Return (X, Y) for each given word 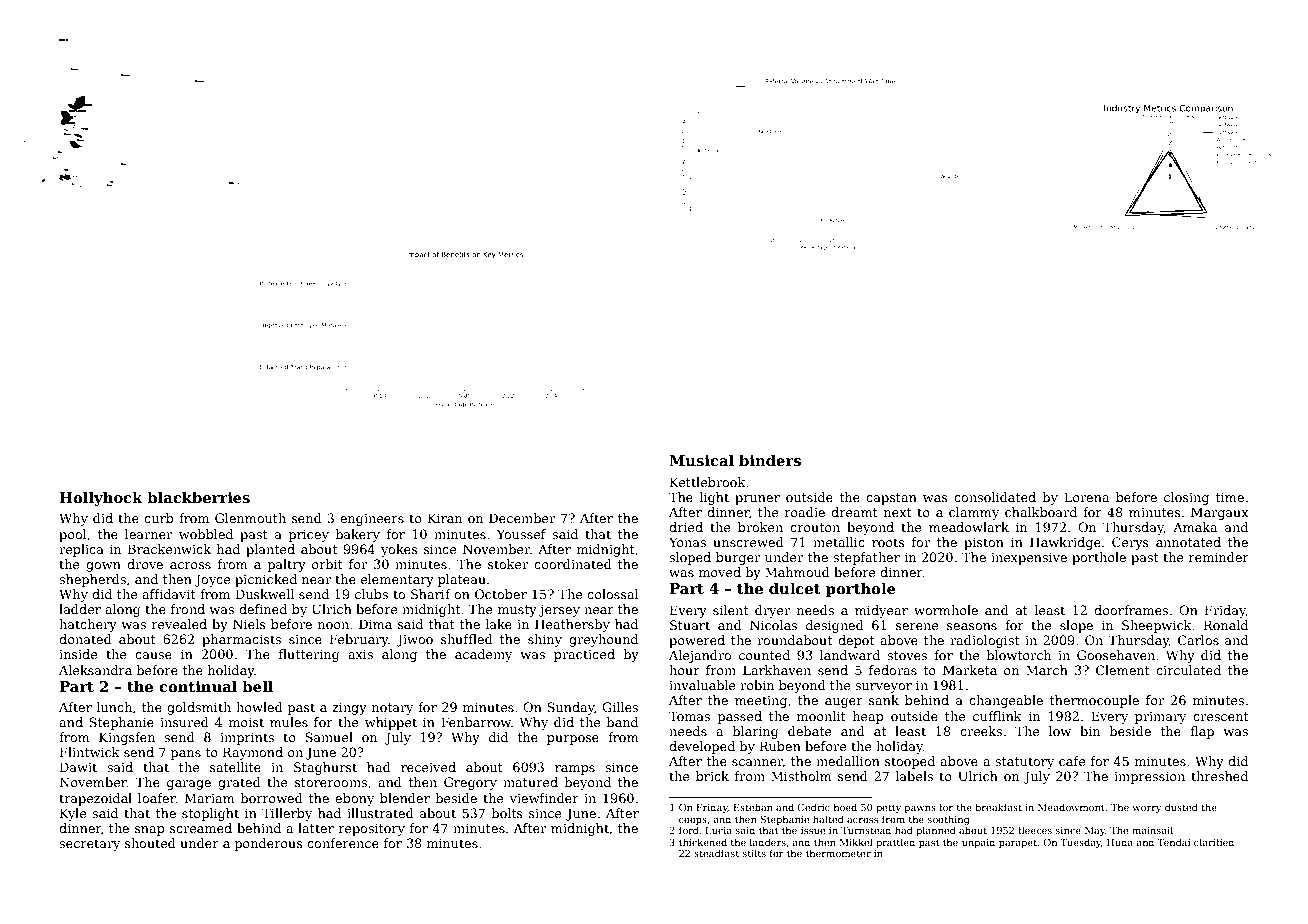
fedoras (893, 670)
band (622, 722)
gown (103, 567)
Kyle (73, 814)
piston (984, 543)
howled (259, 707)
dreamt (854, 512)
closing (1186, 498)
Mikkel (856, 842)
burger (738, 558)
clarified (1214, 842)
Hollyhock (101, 498)
